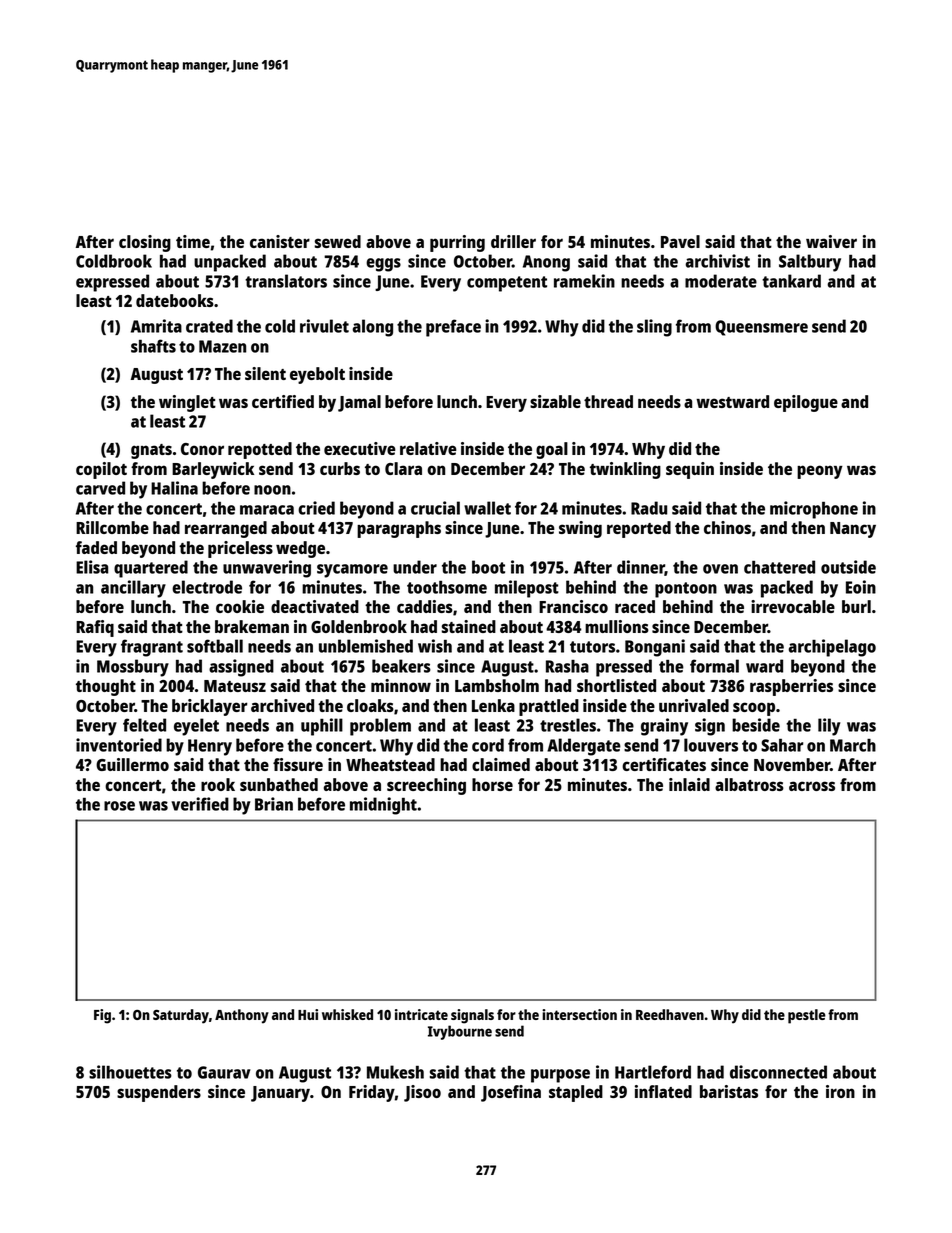  What do you see at coordinates (831, 241) in the screenshot?
I see `waiver` at bounding box center [831, 241].
